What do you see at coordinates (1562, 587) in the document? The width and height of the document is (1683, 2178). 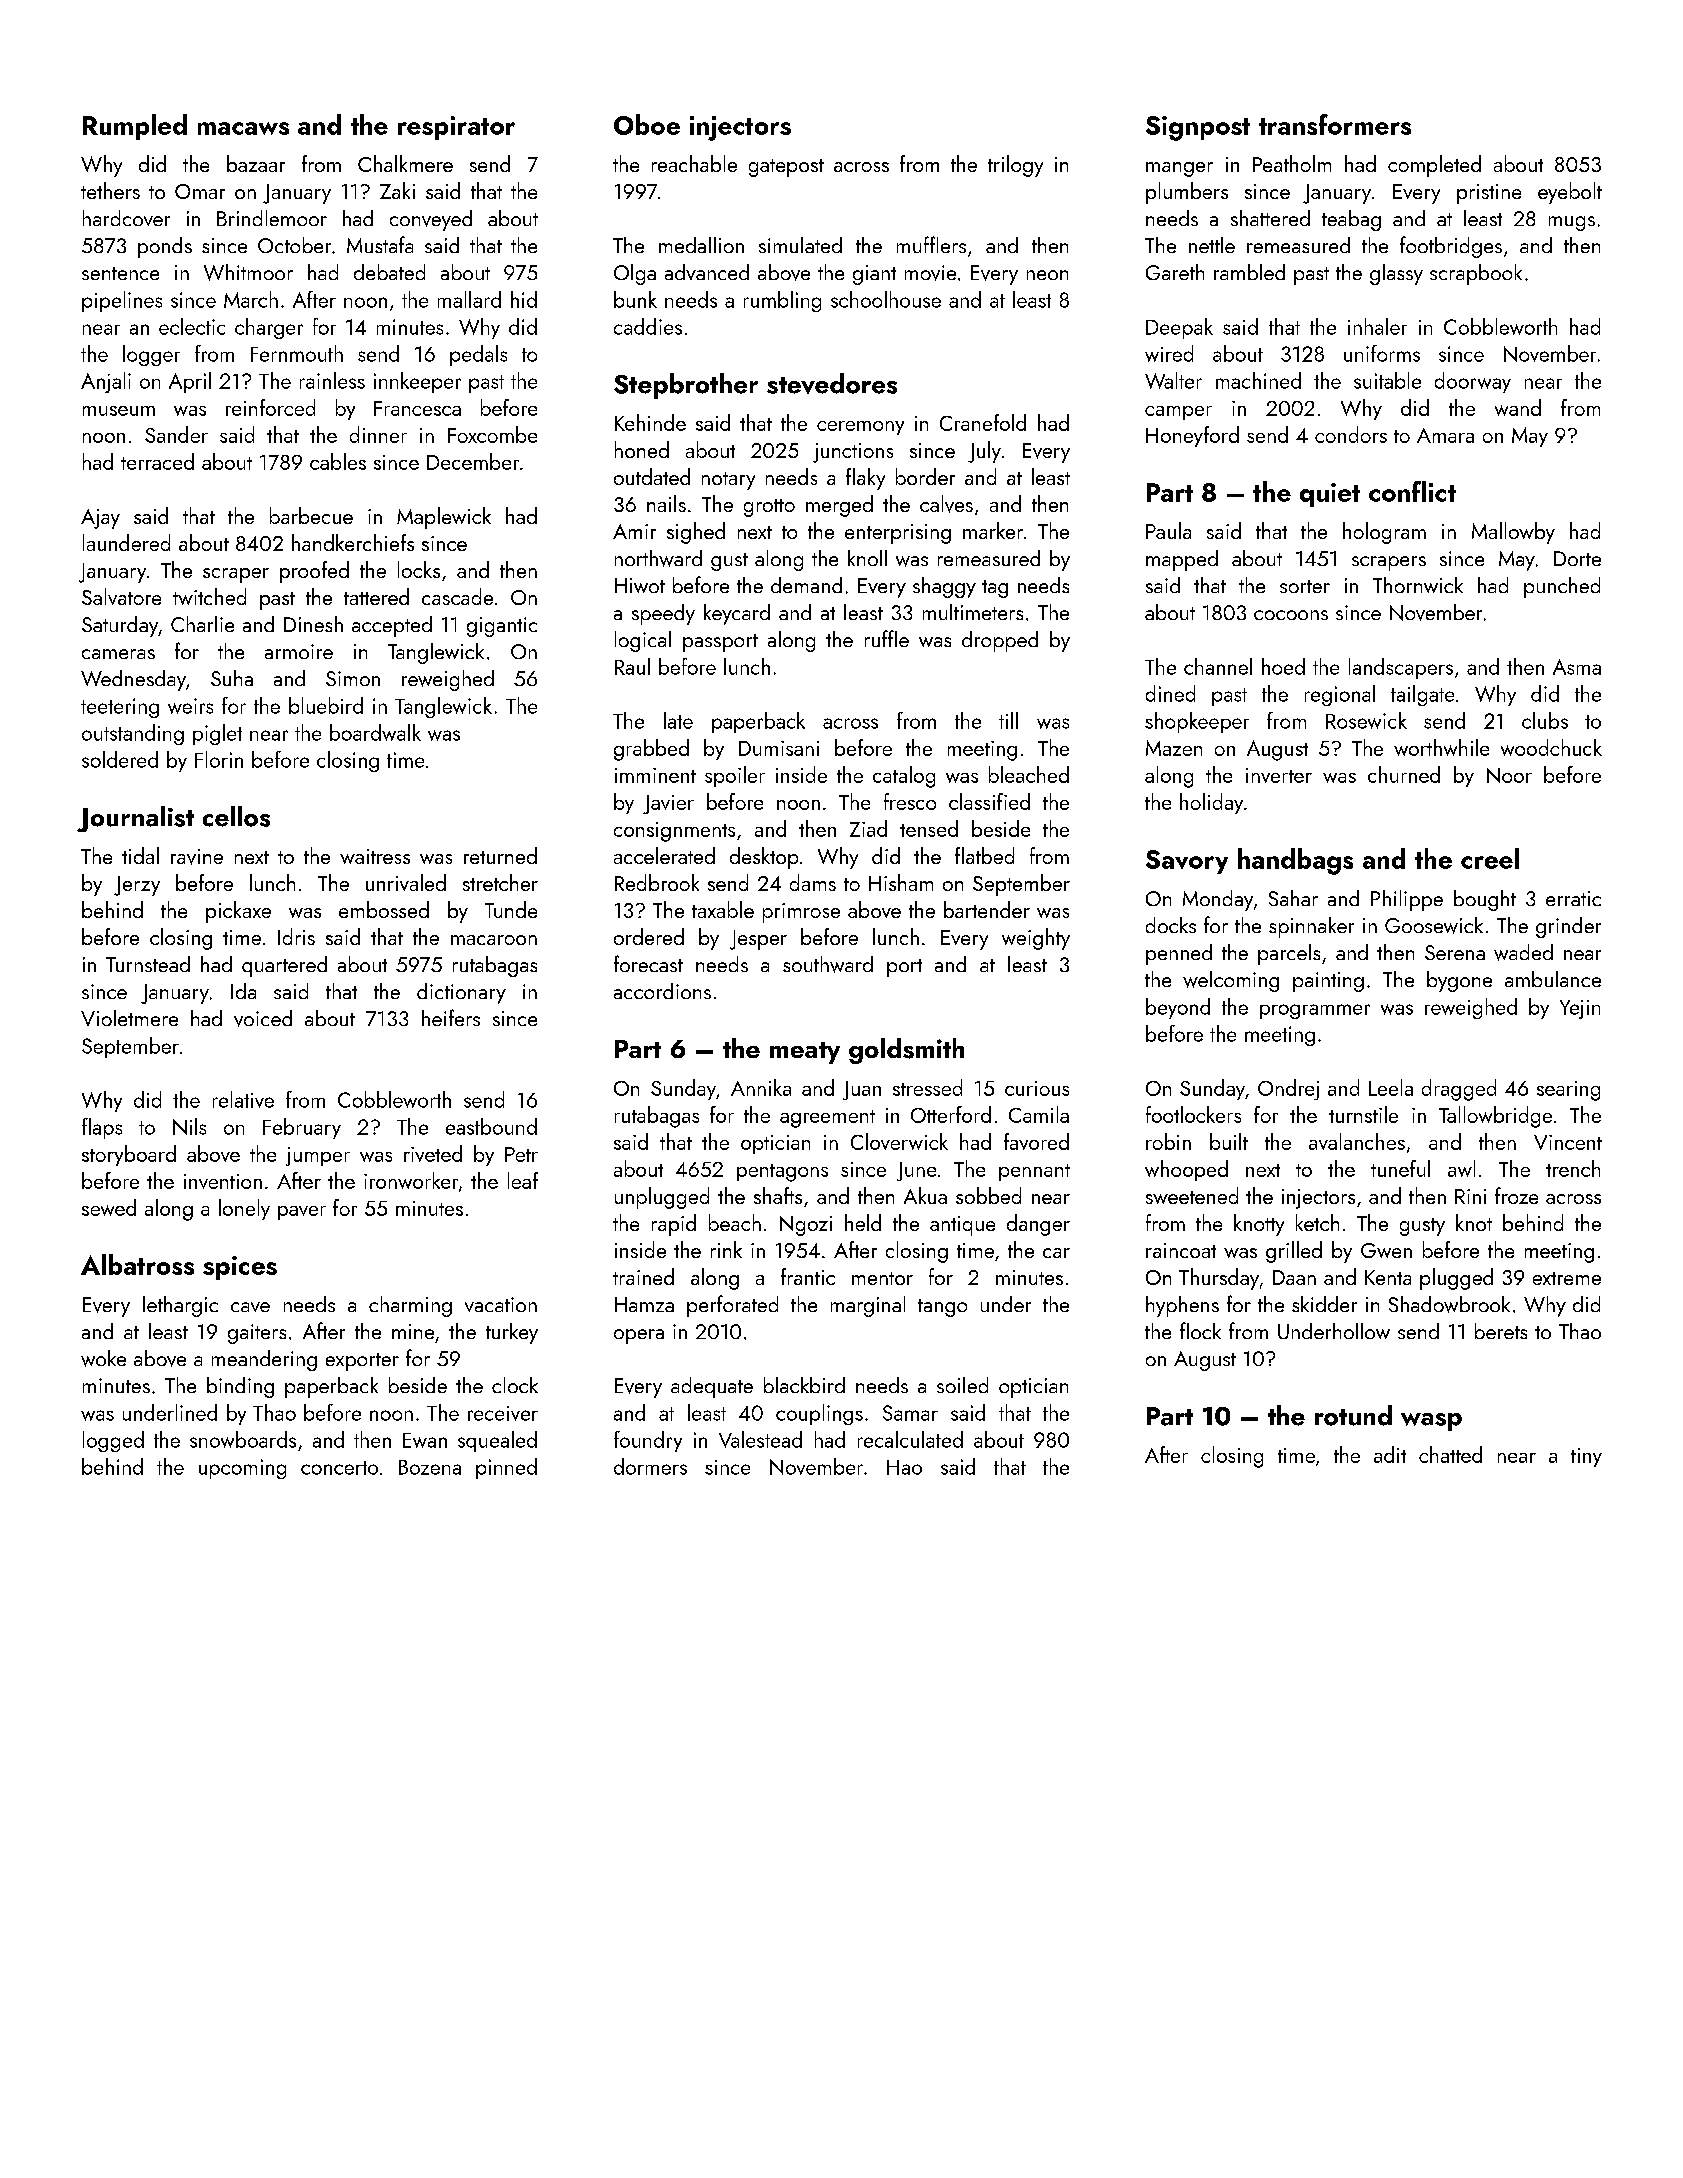 I see `punched` at bounding box center [1562, 587].
